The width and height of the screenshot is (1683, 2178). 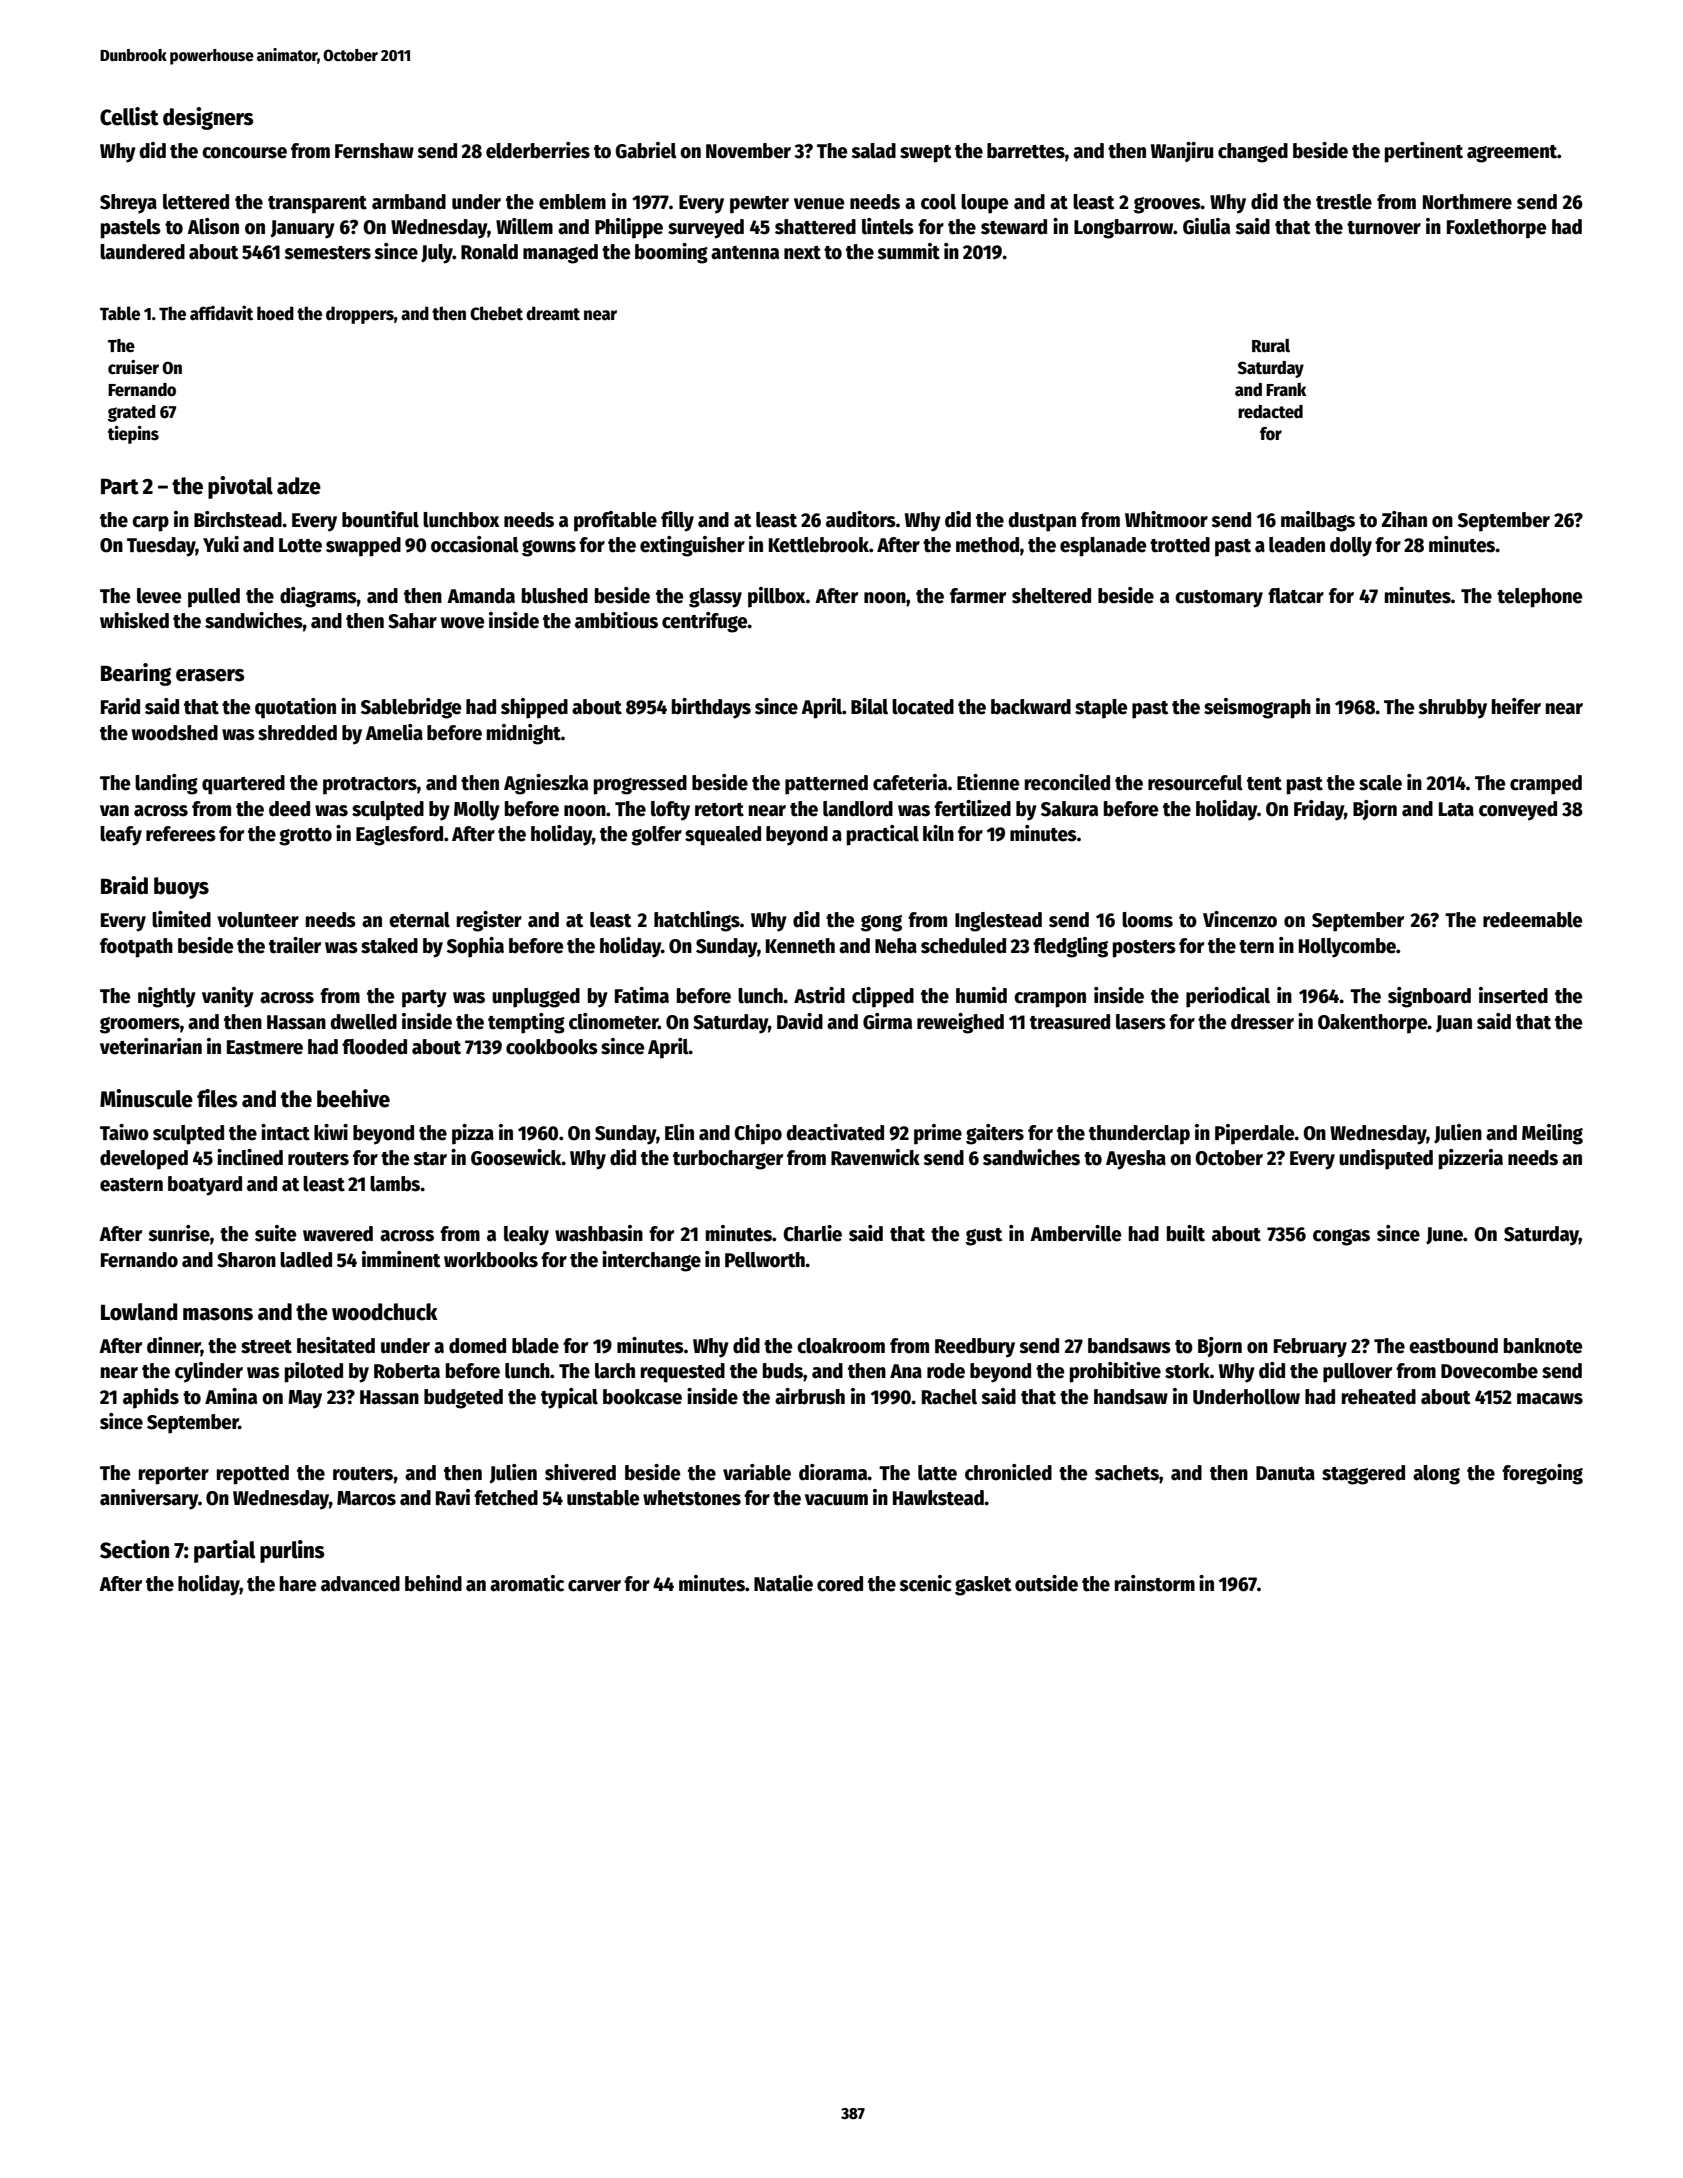 What do you see at coordinates (1404, 519) in the screenshot?
I see `Zihan` at bounding box center [1404, 519].
